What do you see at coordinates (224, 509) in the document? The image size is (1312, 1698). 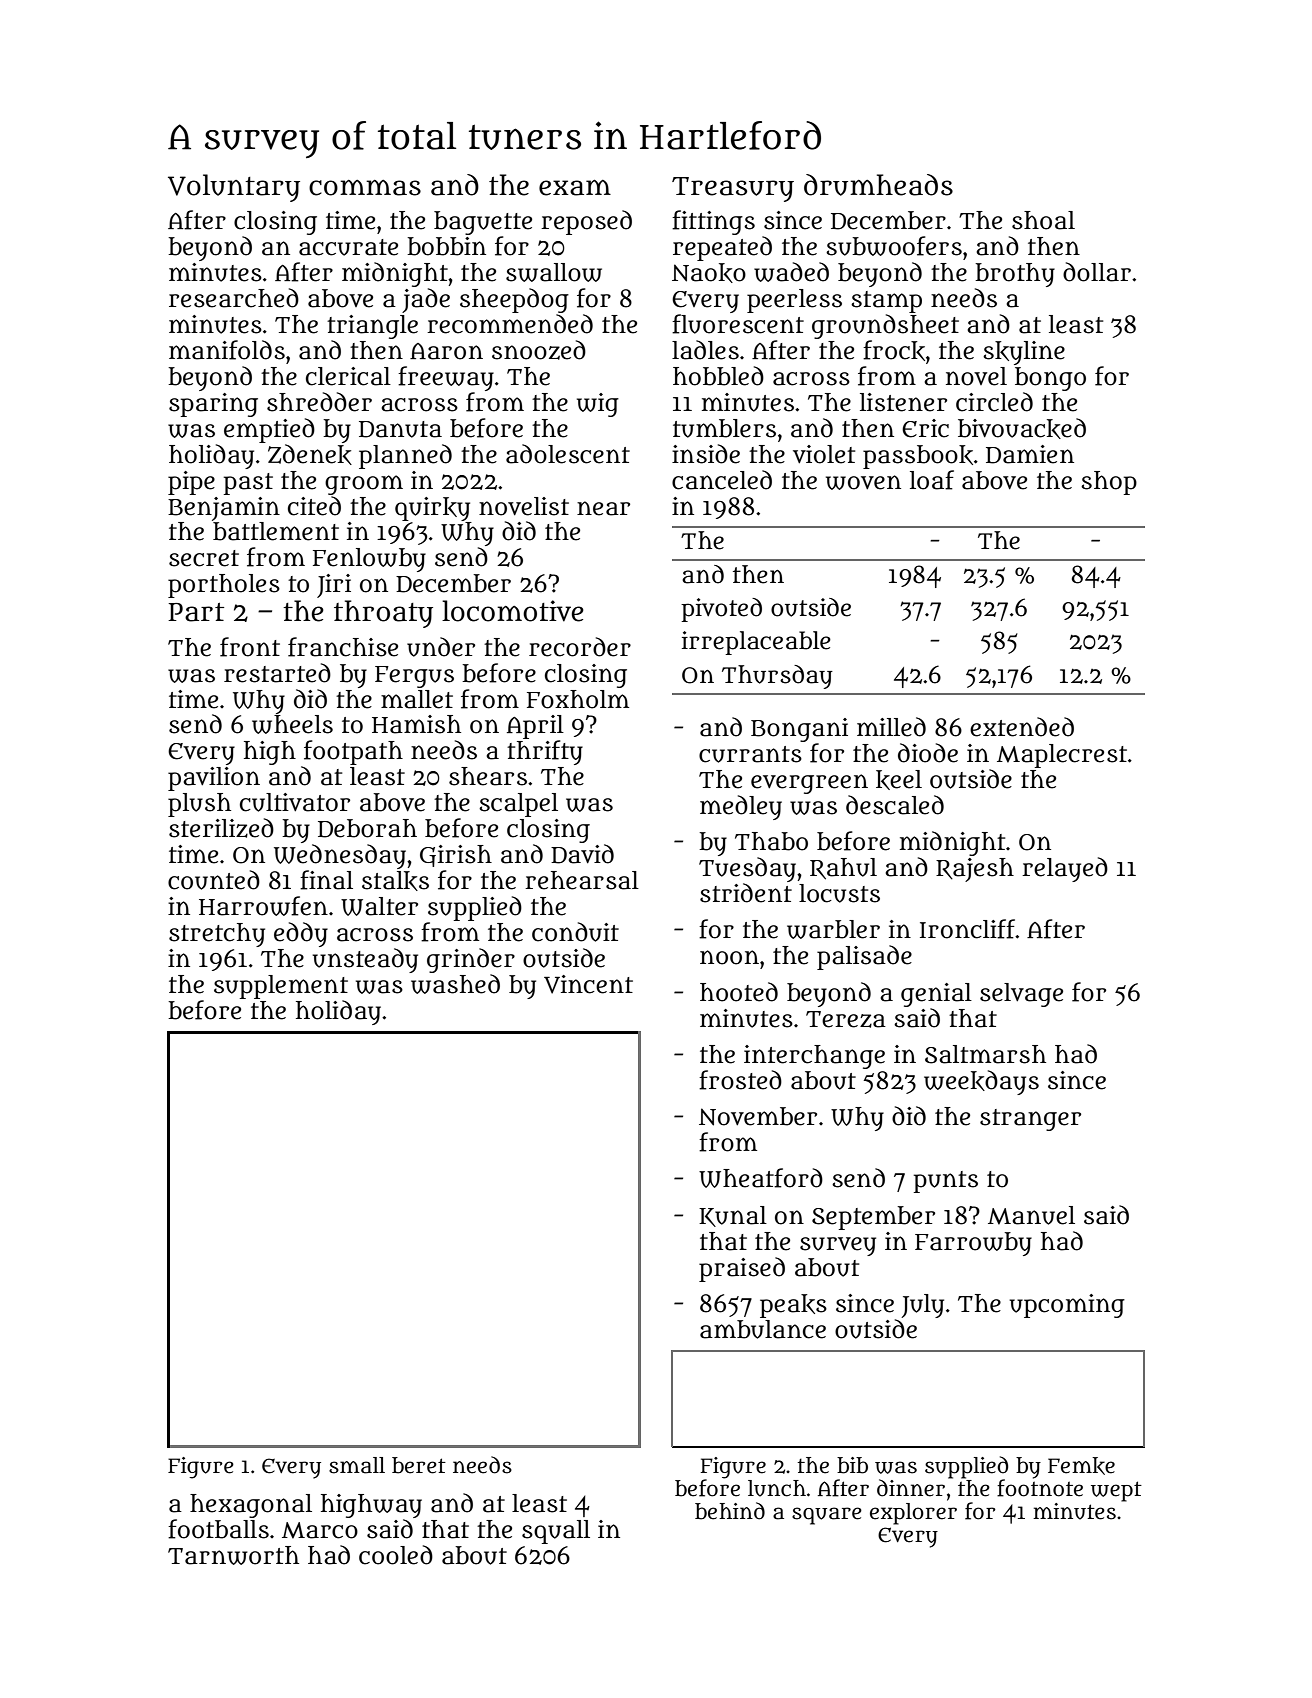 I see `Benjamin` at bounding box center [224, 509].
